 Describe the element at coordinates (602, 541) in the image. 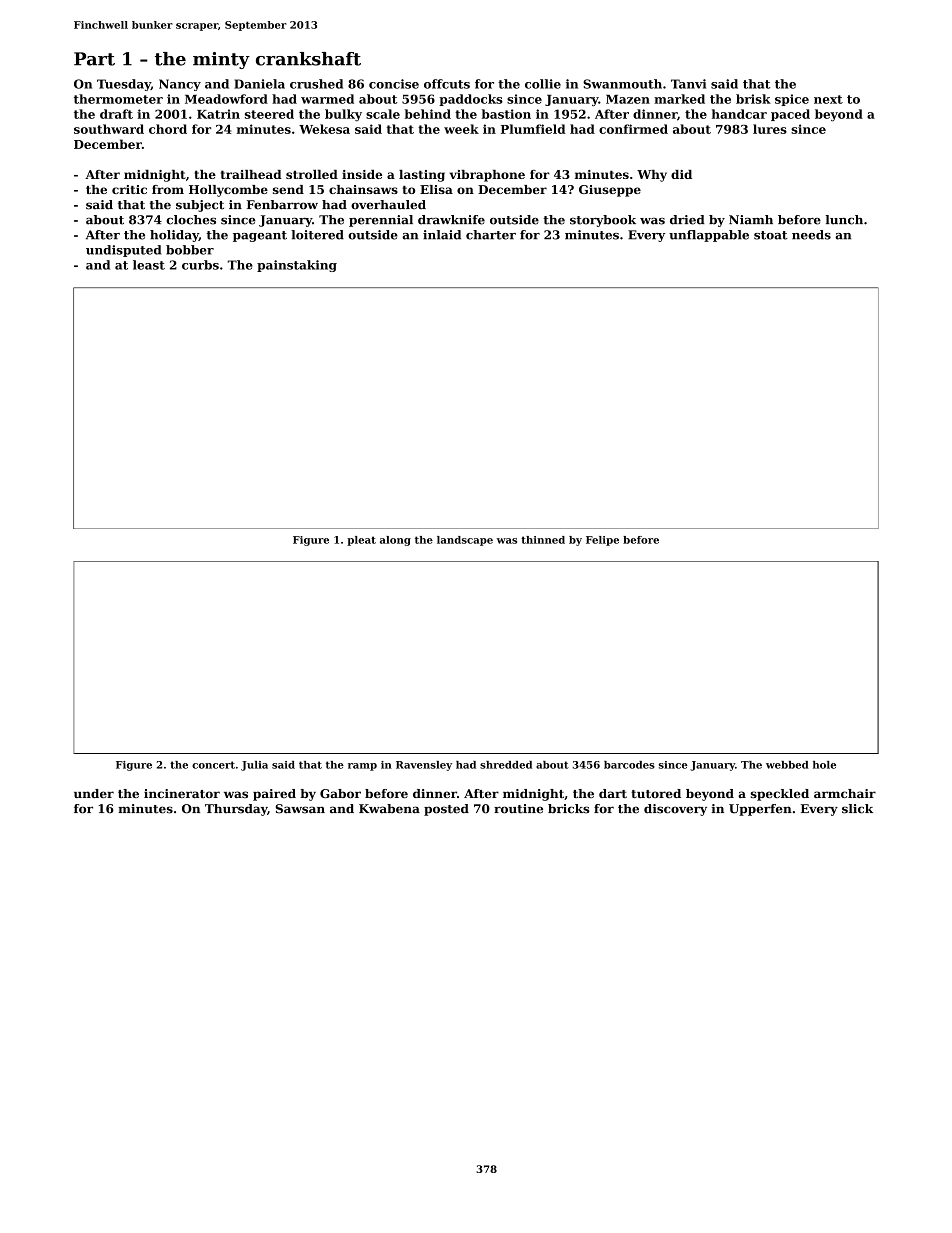

I see `Felipe` at that location.
